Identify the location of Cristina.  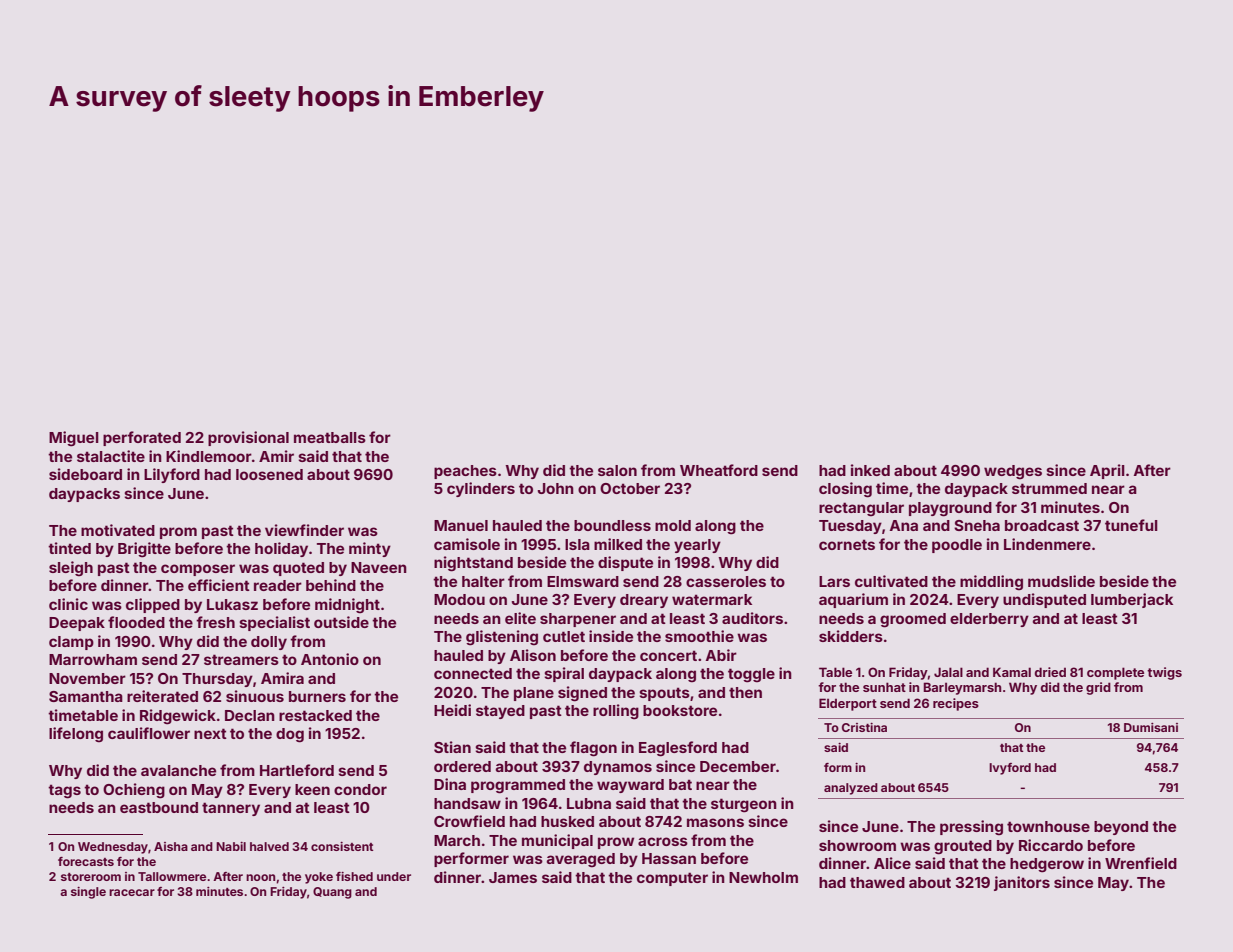
(864, 727).
